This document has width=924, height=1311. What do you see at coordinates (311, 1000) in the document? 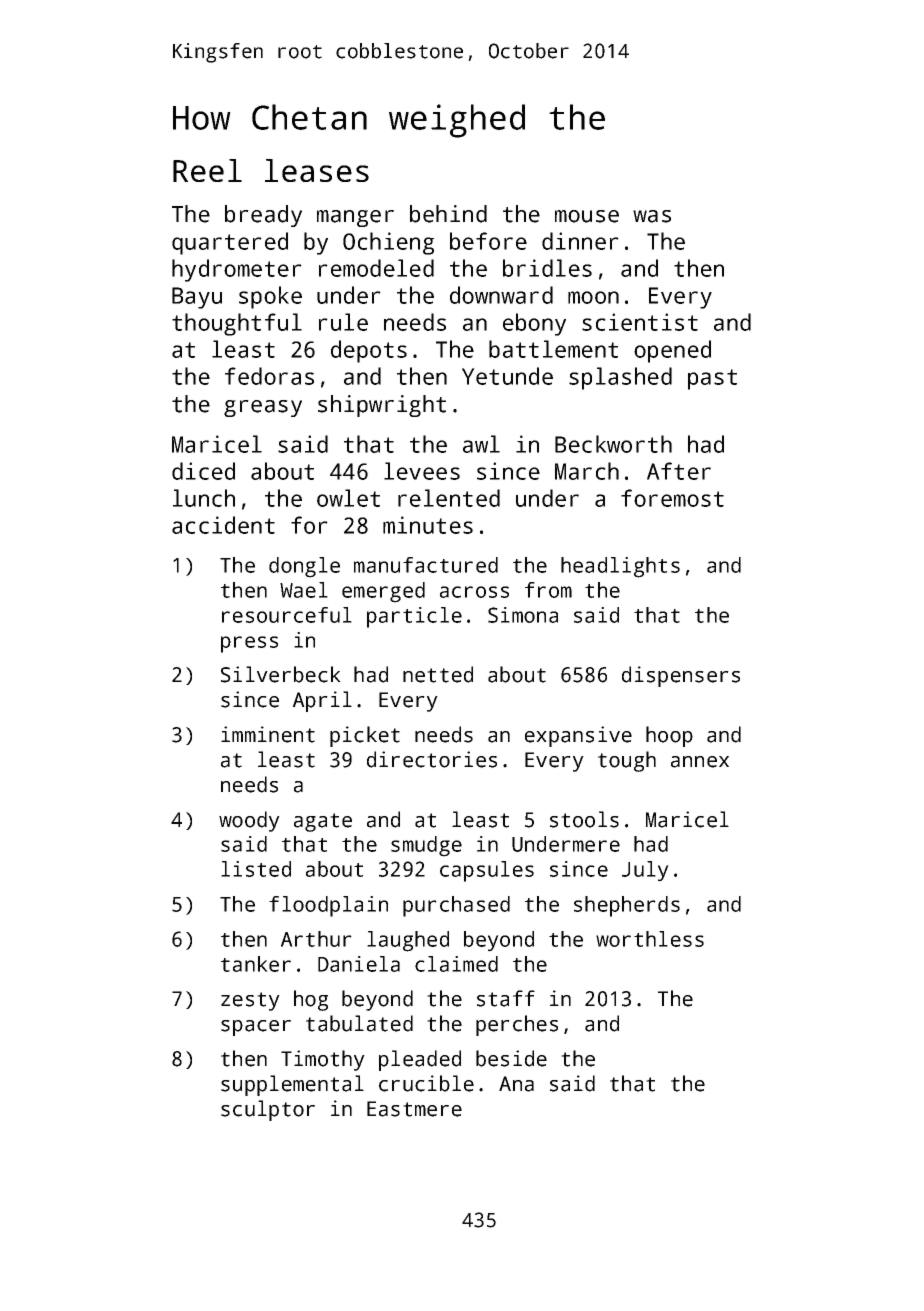
I see `hog` at bounding box center [311, 1000].
